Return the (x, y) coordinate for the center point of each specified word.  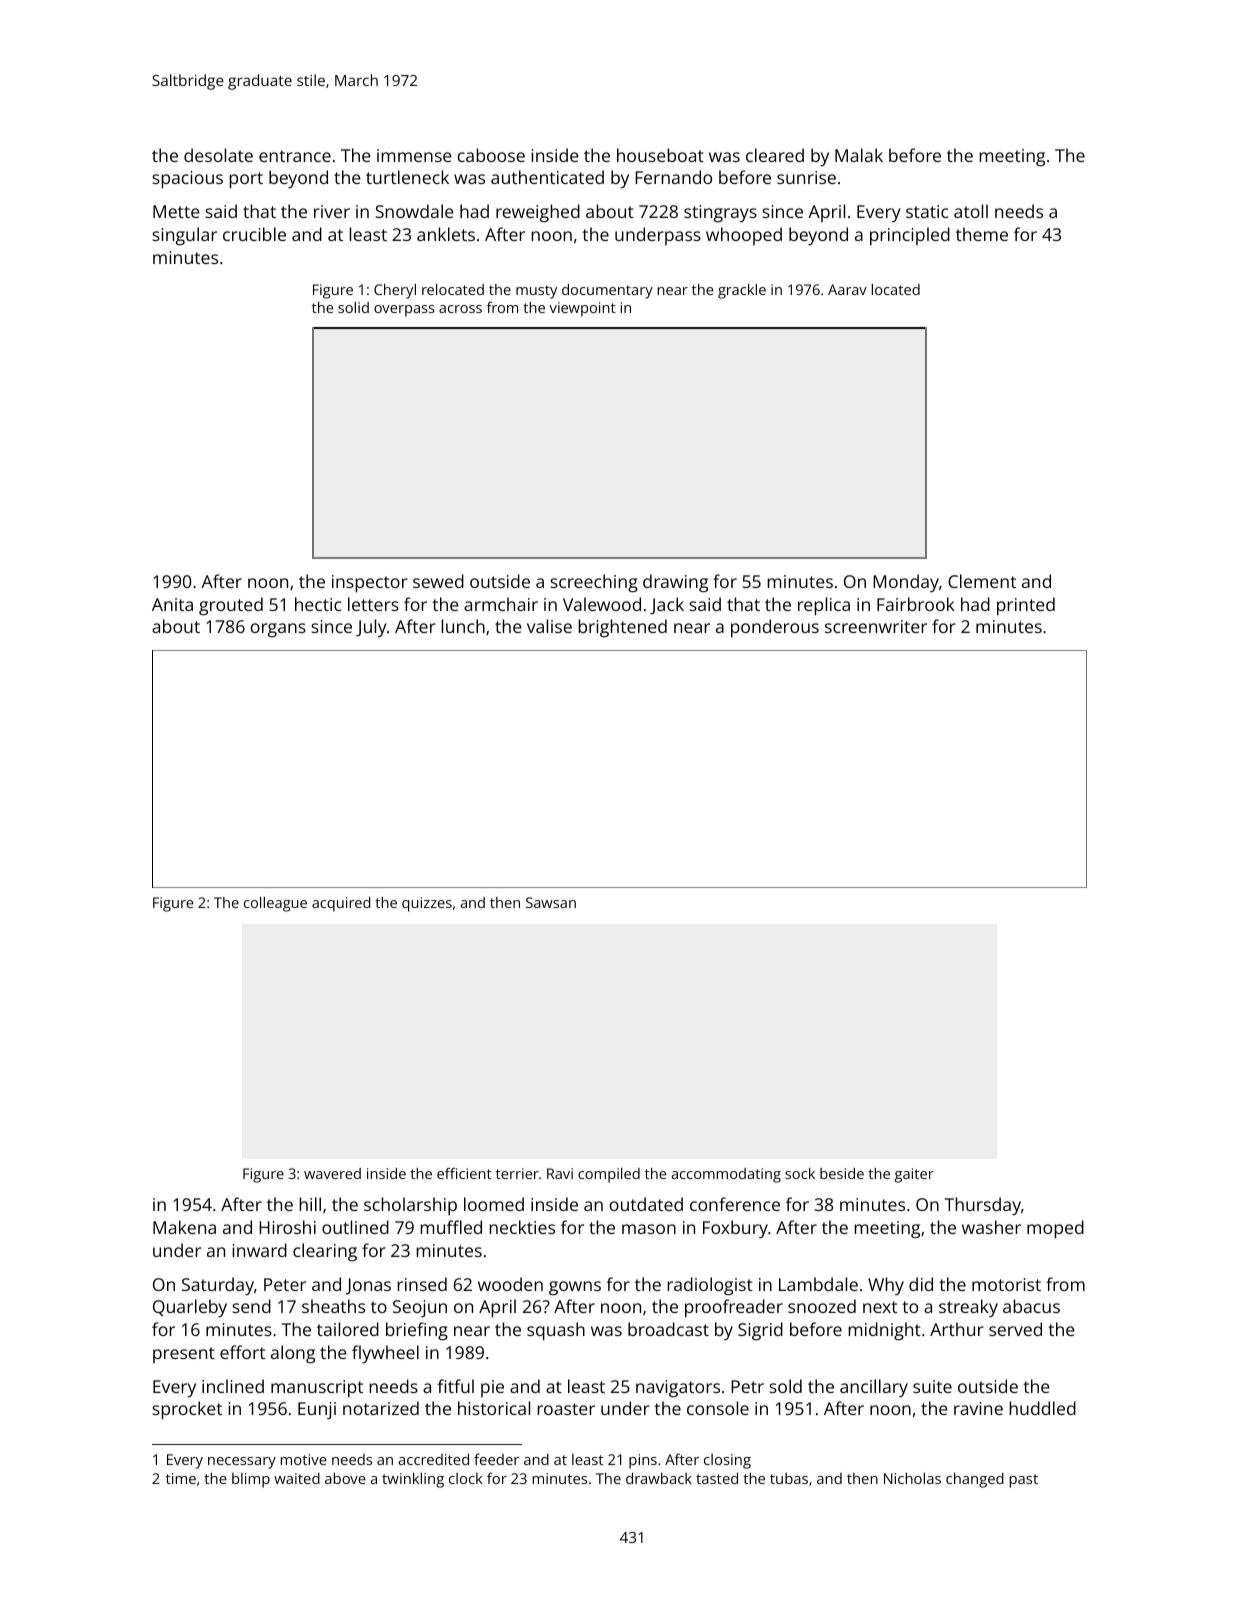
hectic (318, 604)
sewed (438, 581)
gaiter (914, 1175)
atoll (971, 211)
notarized (381, 1408)
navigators (678, 1388)
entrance (295, 156)
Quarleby (190, 1308)
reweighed (538, 213)
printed (1026, 606)
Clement (982, 581)
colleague (275, 904)
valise (549, 626)
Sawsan (551, 902)
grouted (231, 606)
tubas (789, 1478)
